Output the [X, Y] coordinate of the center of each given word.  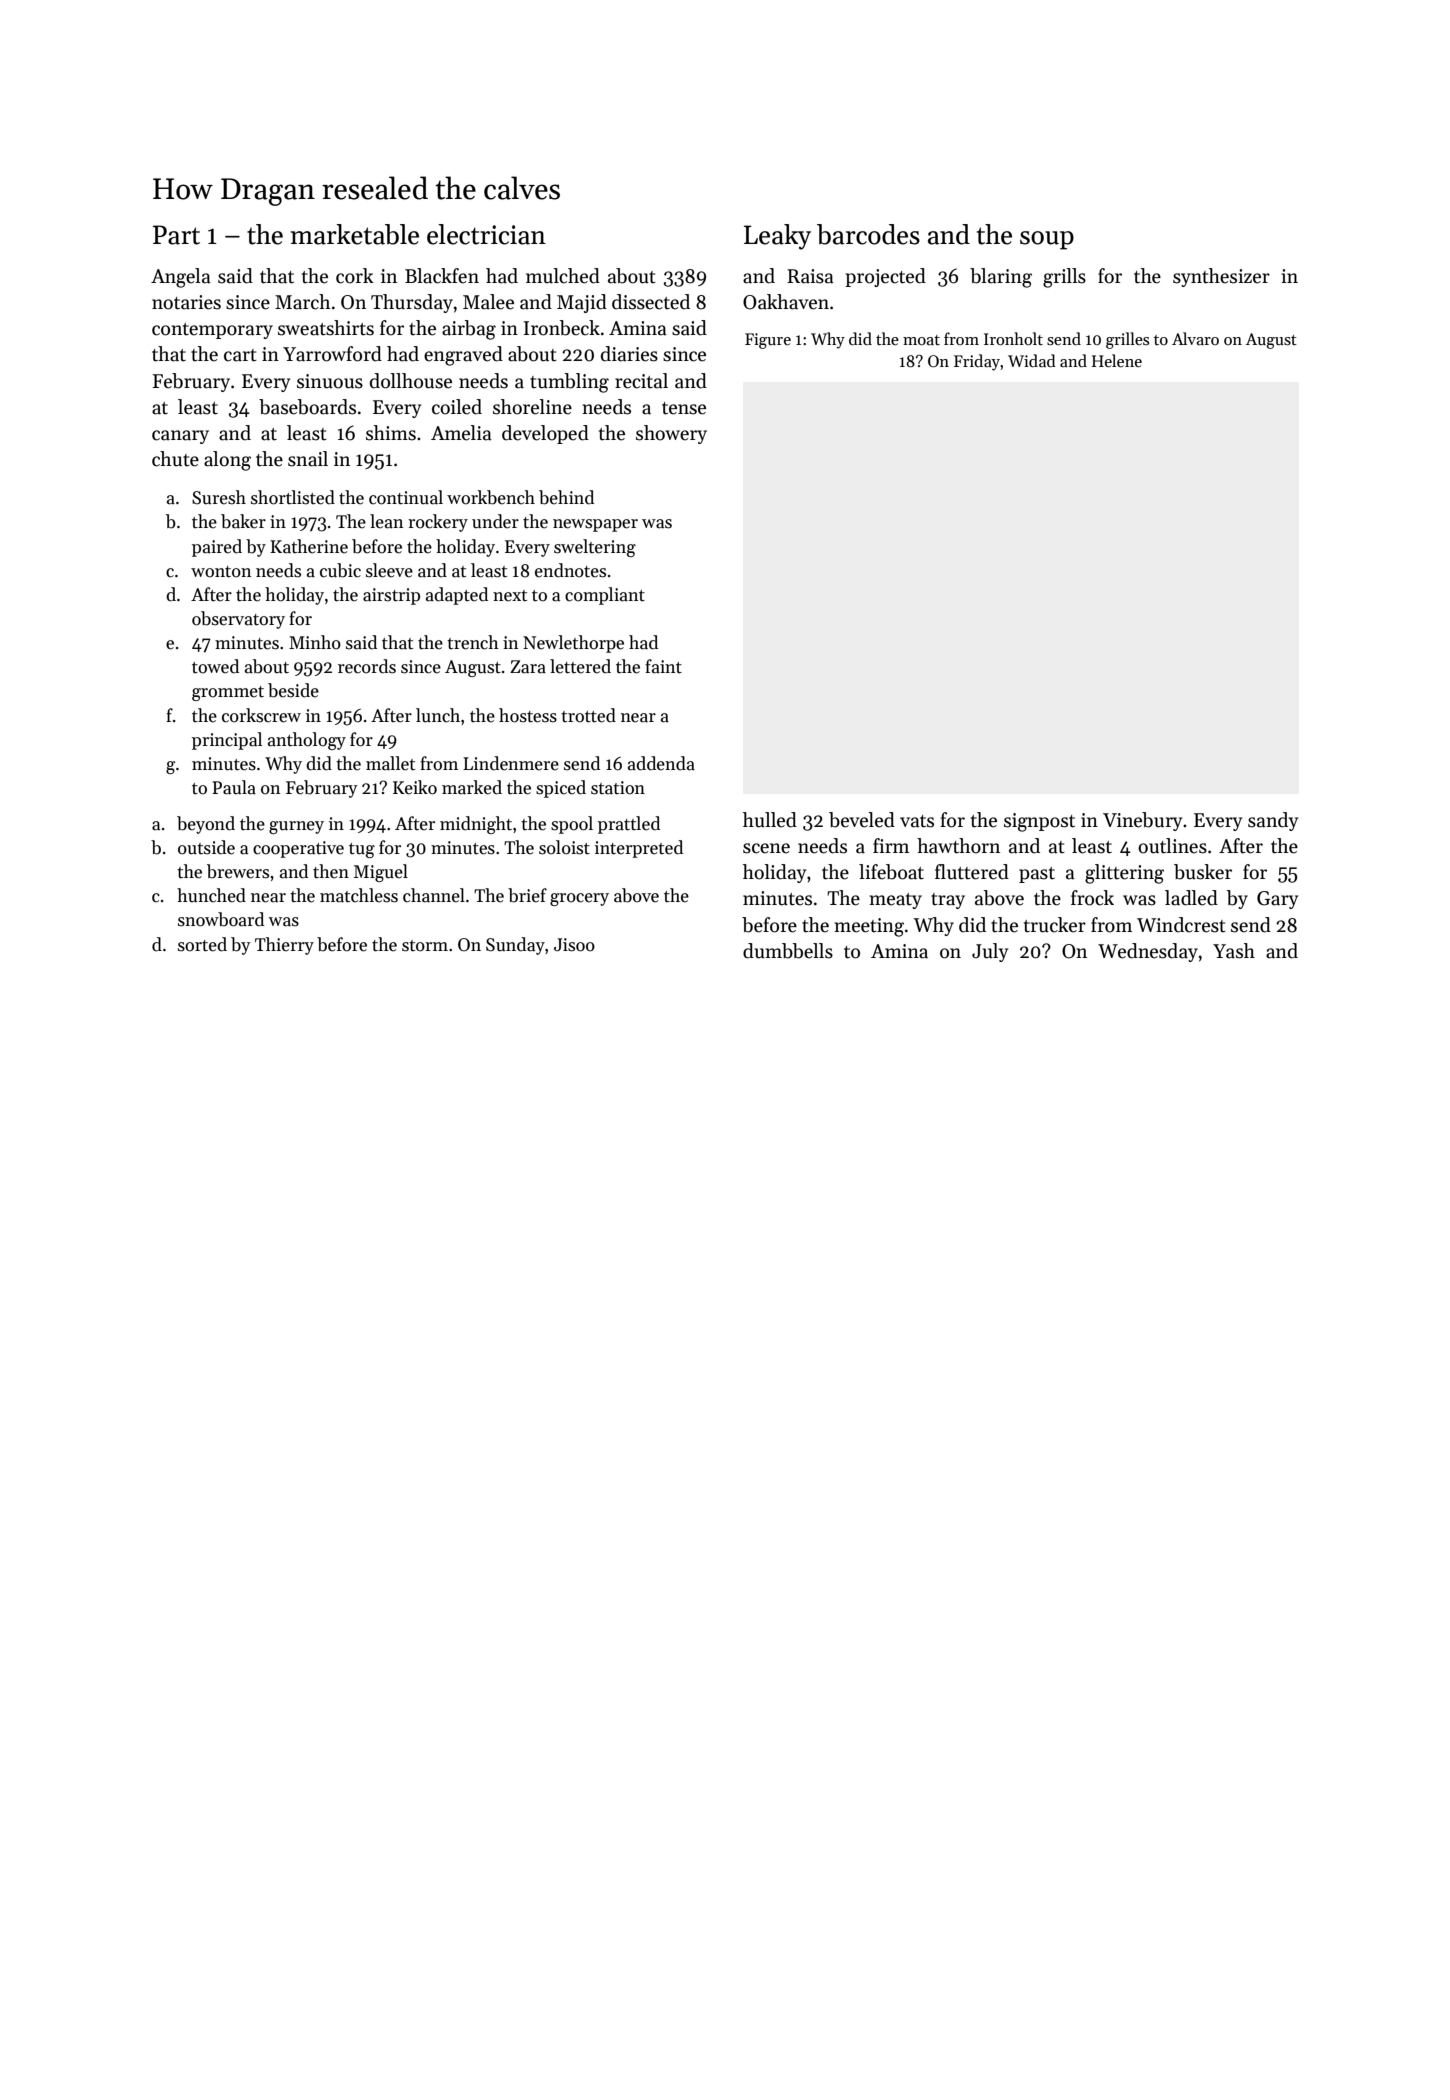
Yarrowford [332, 354]
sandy [1273, 821]
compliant [605, 596]
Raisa [810, 276]
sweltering [595, 548]
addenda [661, 763]
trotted [588, 715]
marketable [355, 234]
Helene [1117, 360]
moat [921, 340]
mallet [390, 763]
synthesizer [1221, 277]
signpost [1039, 822]
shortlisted [293, 497]
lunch [438, 715]
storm [425, 946]
